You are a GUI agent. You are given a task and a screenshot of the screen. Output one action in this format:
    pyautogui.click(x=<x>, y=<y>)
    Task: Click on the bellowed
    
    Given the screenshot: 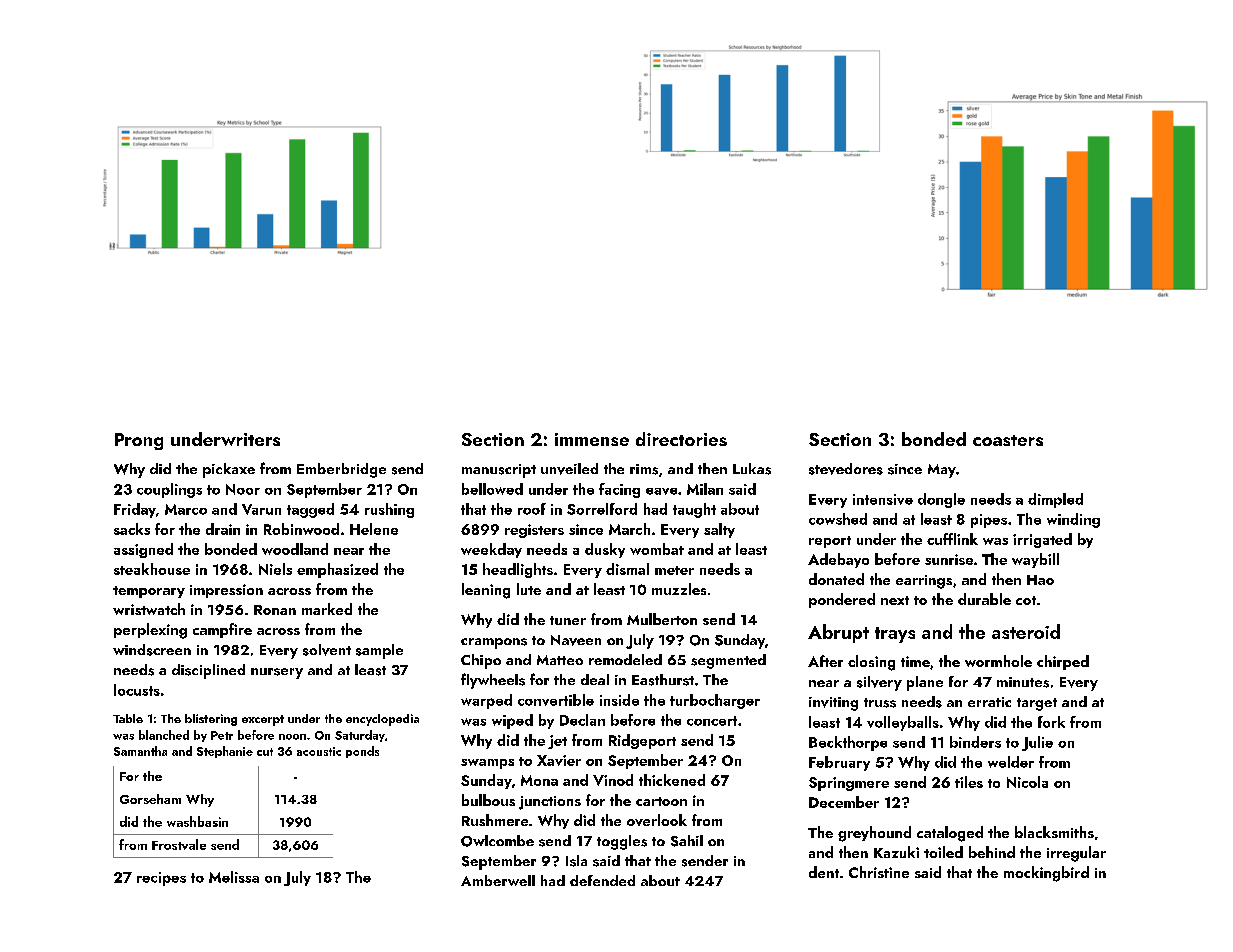 What is the action you would take?
    pyautogui.click(x=492, y=489)
